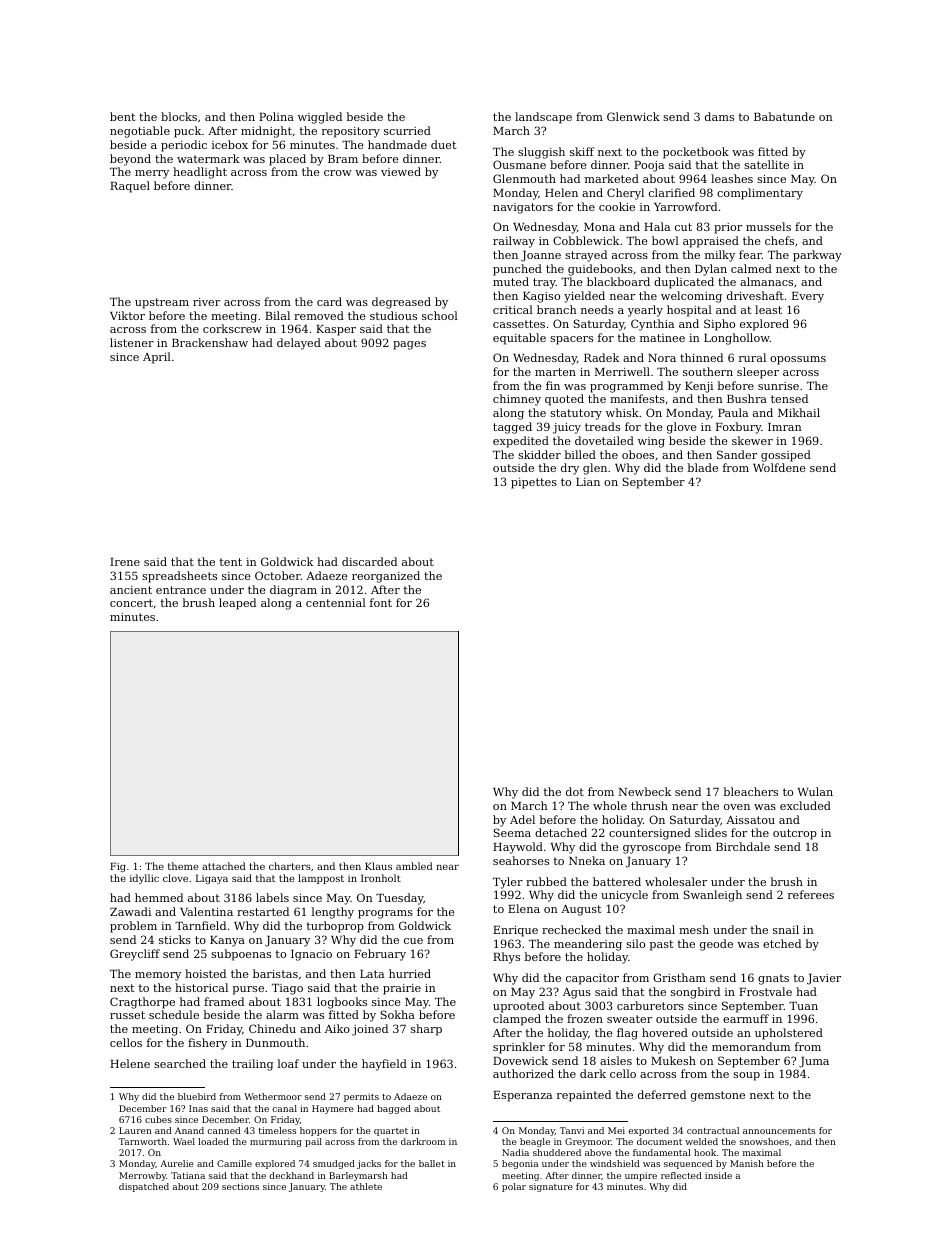 This screenshot has height=1233, width=952. What do you see at coordinates (649, 166) in the screenshot?
I see `Pooja` at bounding box center [649, 166].
